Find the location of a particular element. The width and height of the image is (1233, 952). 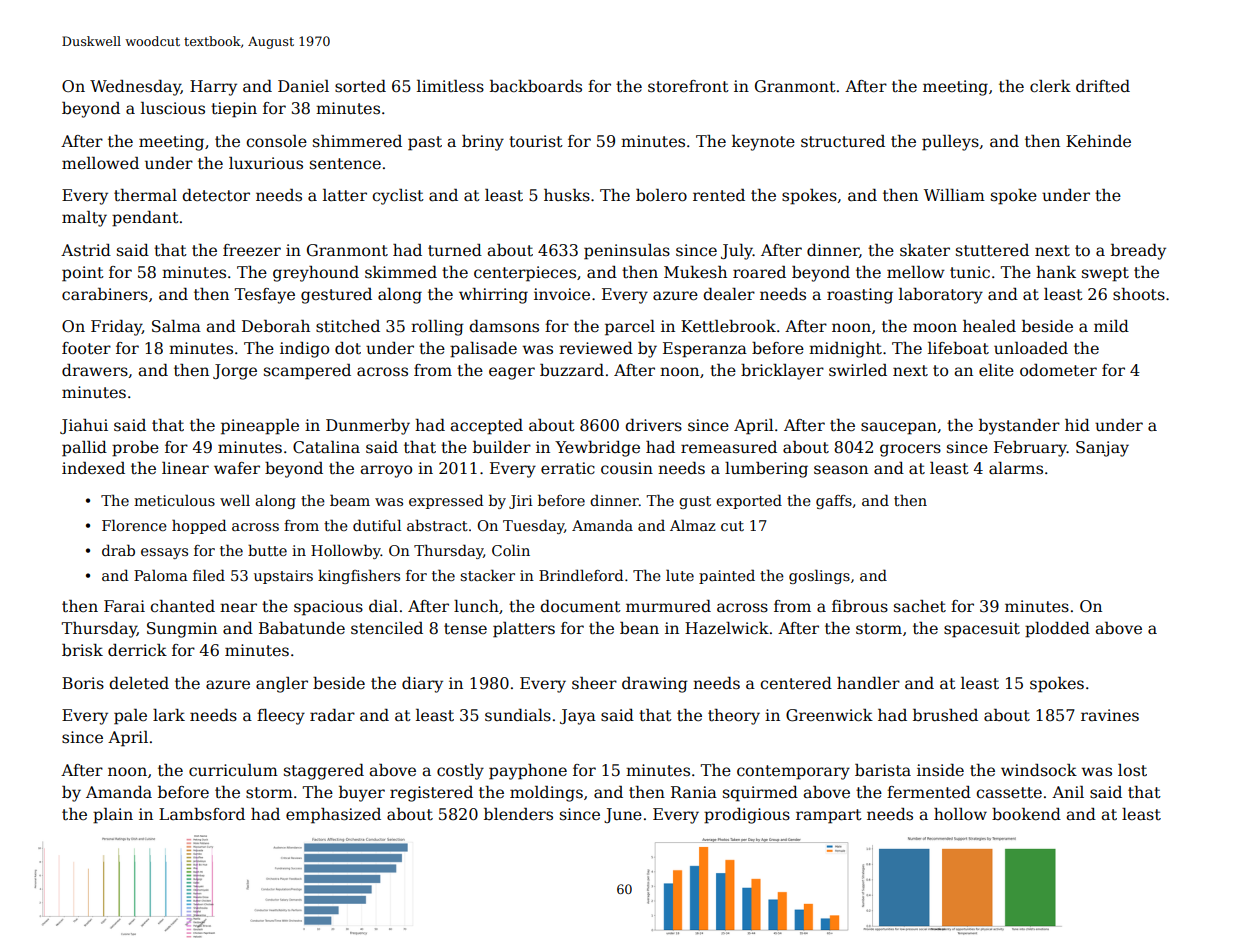

drifted is located at coordinates (1103, 86).
